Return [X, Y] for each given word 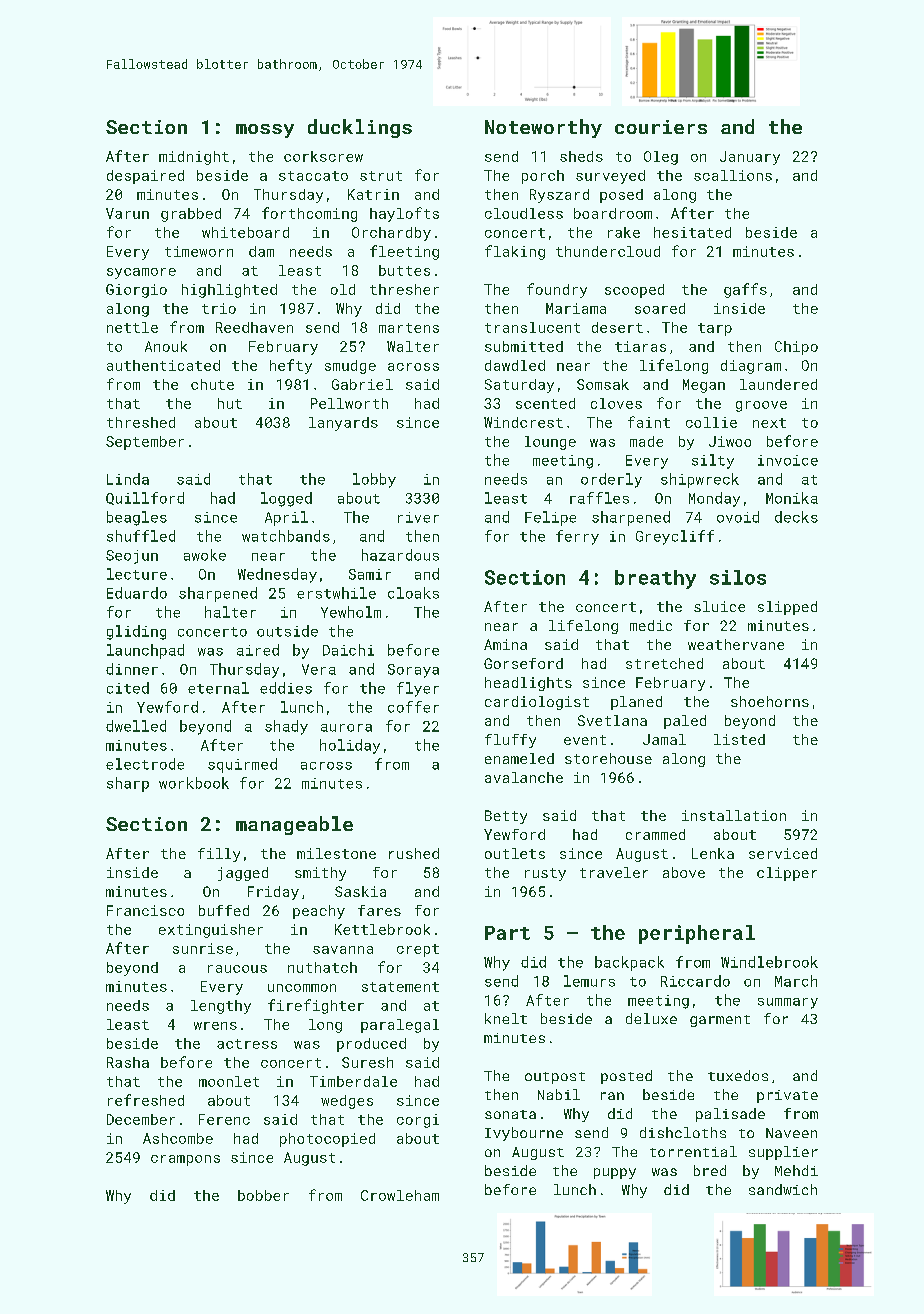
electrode [145, 764]
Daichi [348, 650]
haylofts [404, 214]
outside [287, 631]
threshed [141, 422]
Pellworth [349, 403]
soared [660, 308]
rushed [414, 853]
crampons [185, 1160]
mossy [265, 131]
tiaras [640, 346]
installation [734, 815]
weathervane [736, 644]
